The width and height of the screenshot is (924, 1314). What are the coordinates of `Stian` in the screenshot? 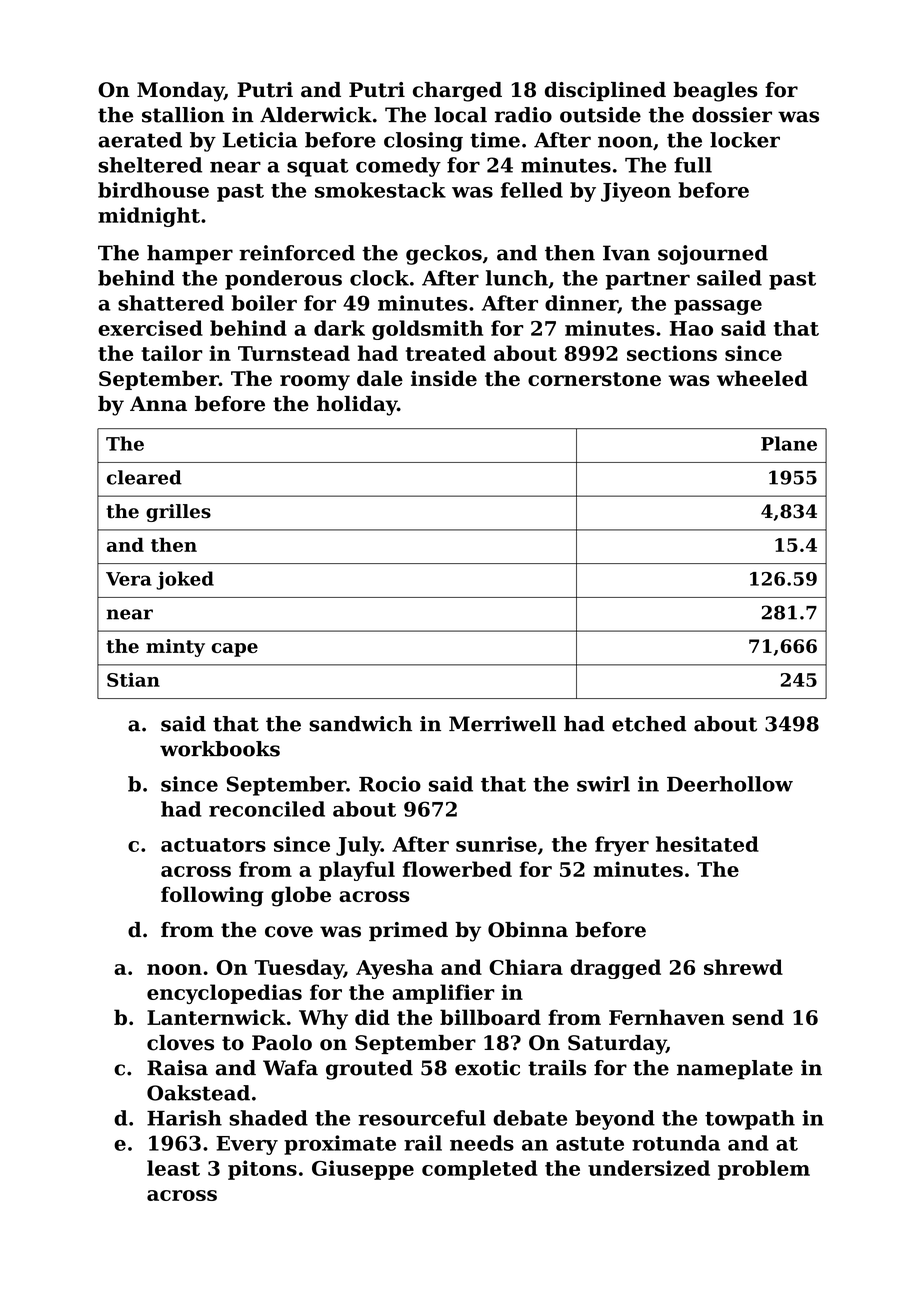 It's located at (133, 679).
